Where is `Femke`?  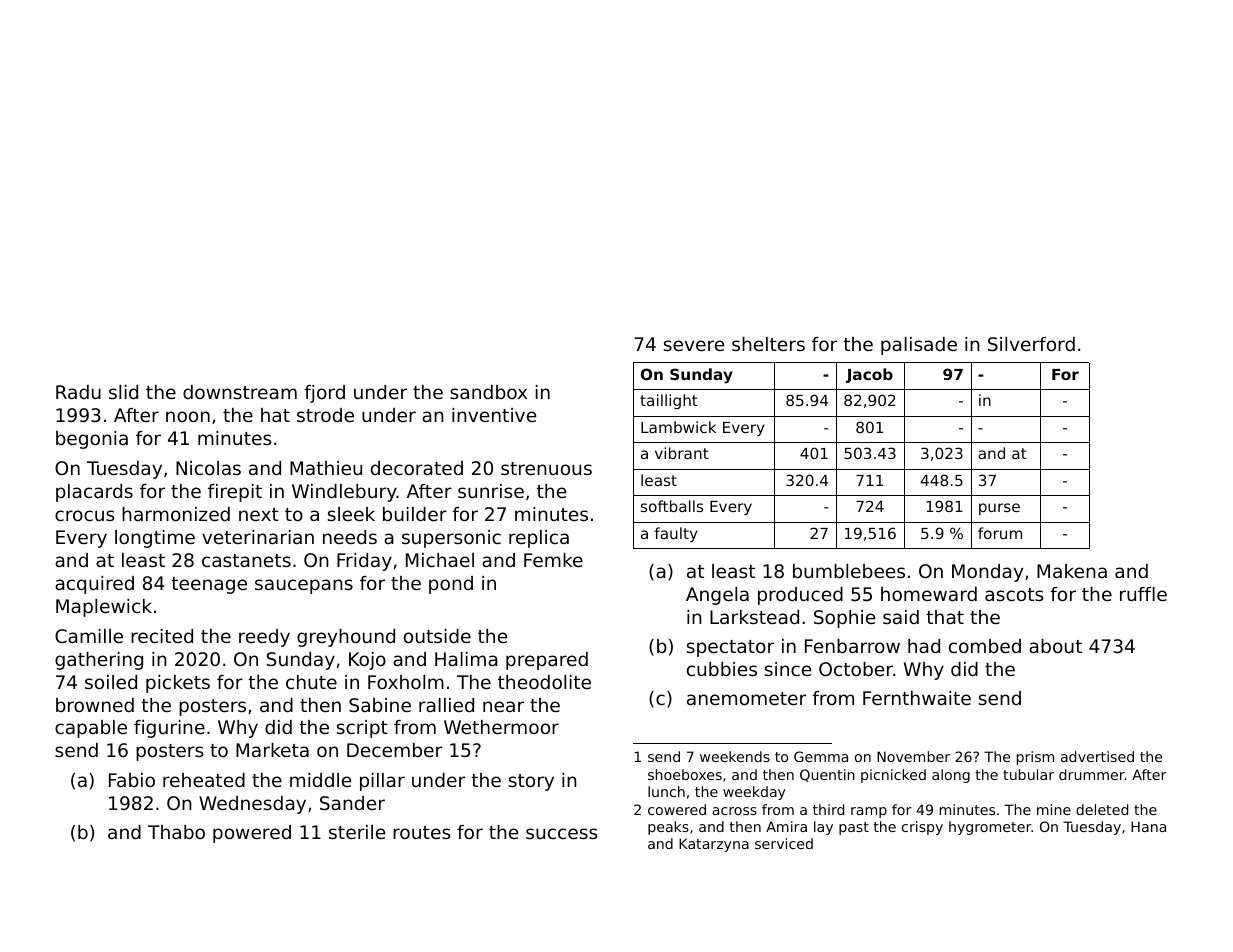 Femke is located at coordinates (553, 560).
